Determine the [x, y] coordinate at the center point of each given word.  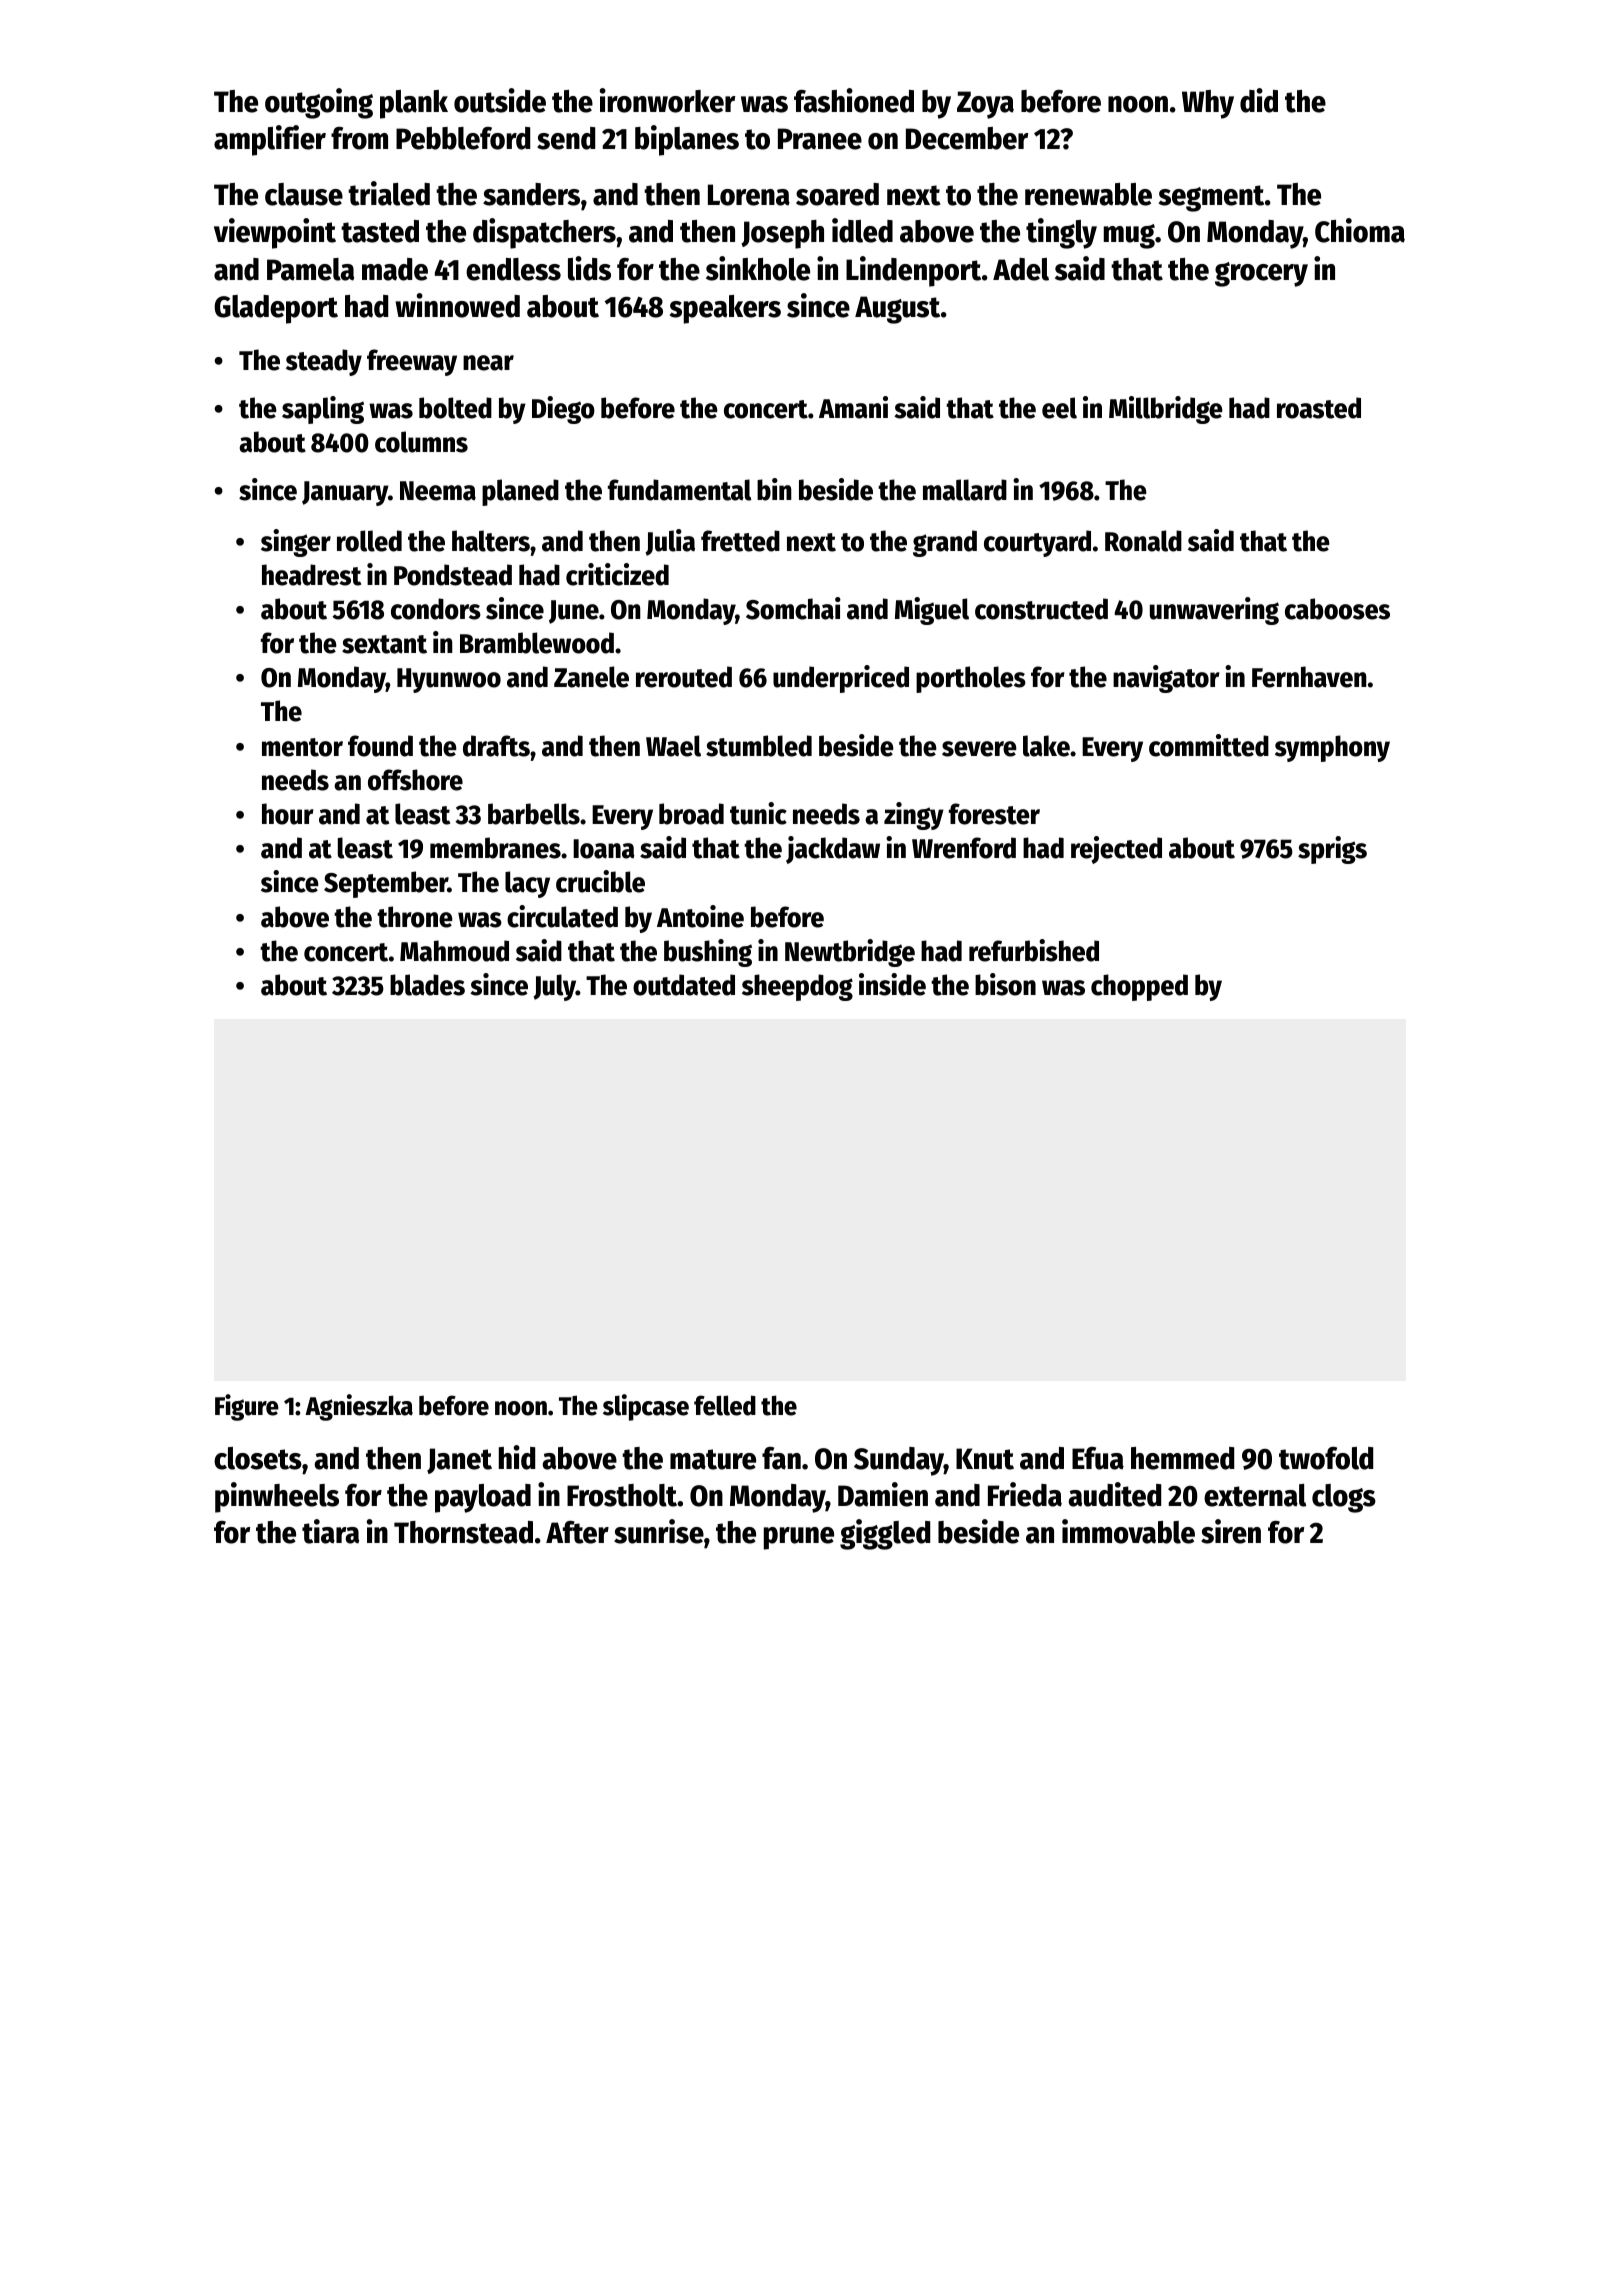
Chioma [1360, 230]
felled [725, 1405]
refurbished [1034, 950]
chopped [1139, 987]
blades [427, 985]
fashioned [854, 100]
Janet [459, 1461]
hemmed [1182, 1458]
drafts [496, 746]
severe [979, 749]
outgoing [319, 103]
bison [1005, 984]
